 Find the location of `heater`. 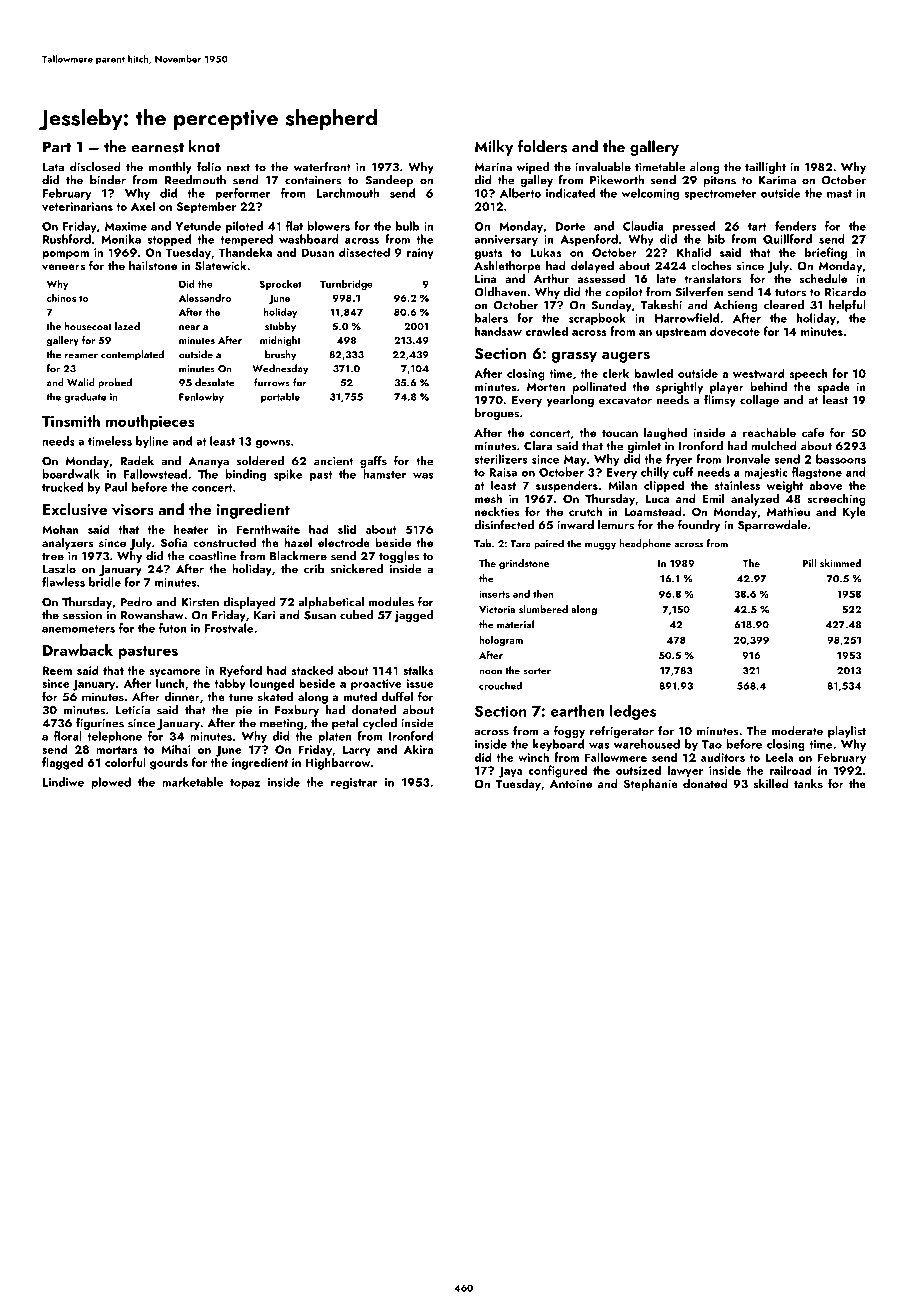

heater is located at coordinates (191, 529).
